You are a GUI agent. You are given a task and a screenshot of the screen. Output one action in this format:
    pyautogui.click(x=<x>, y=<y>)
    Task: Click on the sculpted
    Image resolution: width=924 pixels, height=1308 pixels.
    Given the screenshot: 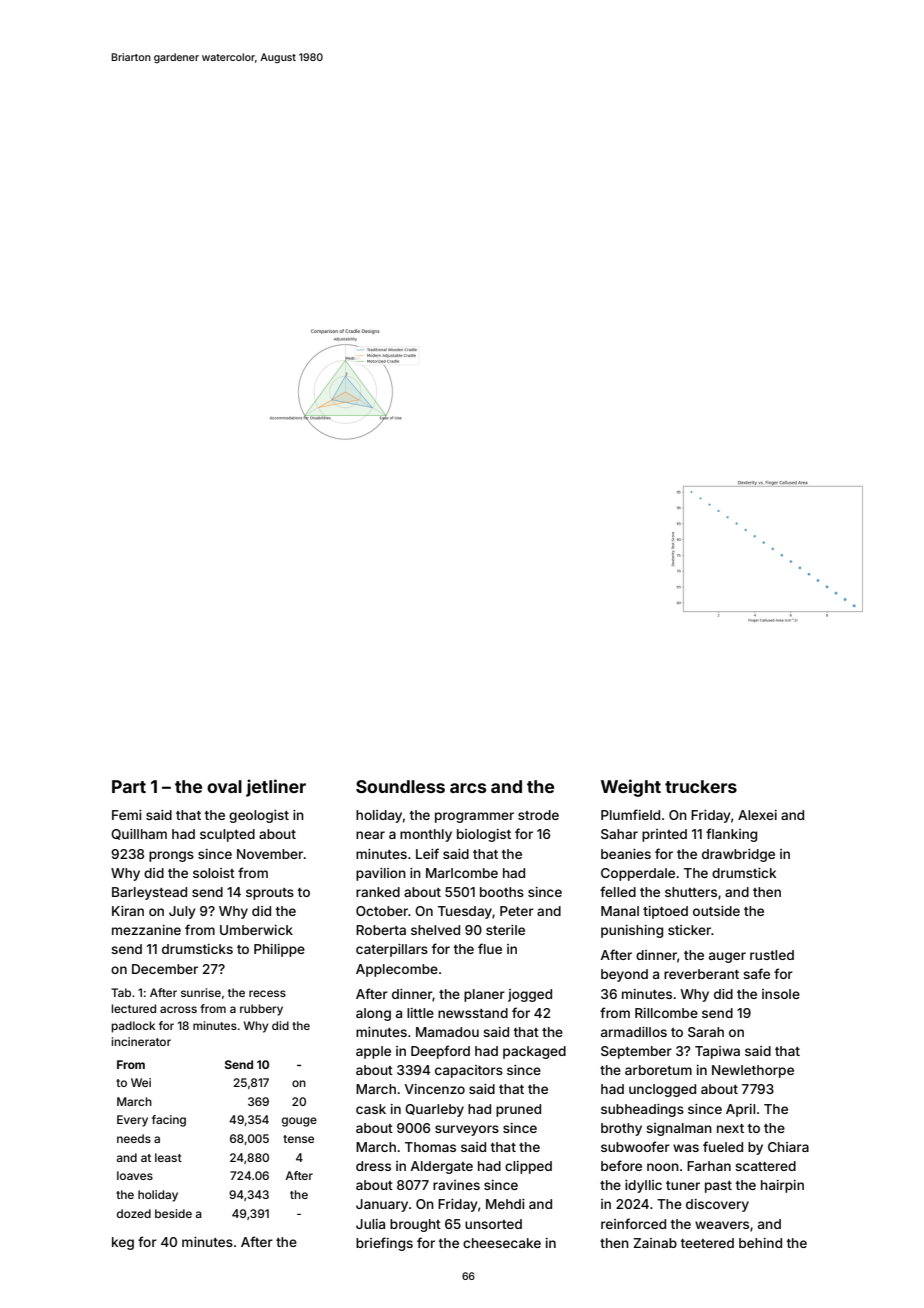 What is the action you would take?
    pyautogui.click(x=227, y=835)
